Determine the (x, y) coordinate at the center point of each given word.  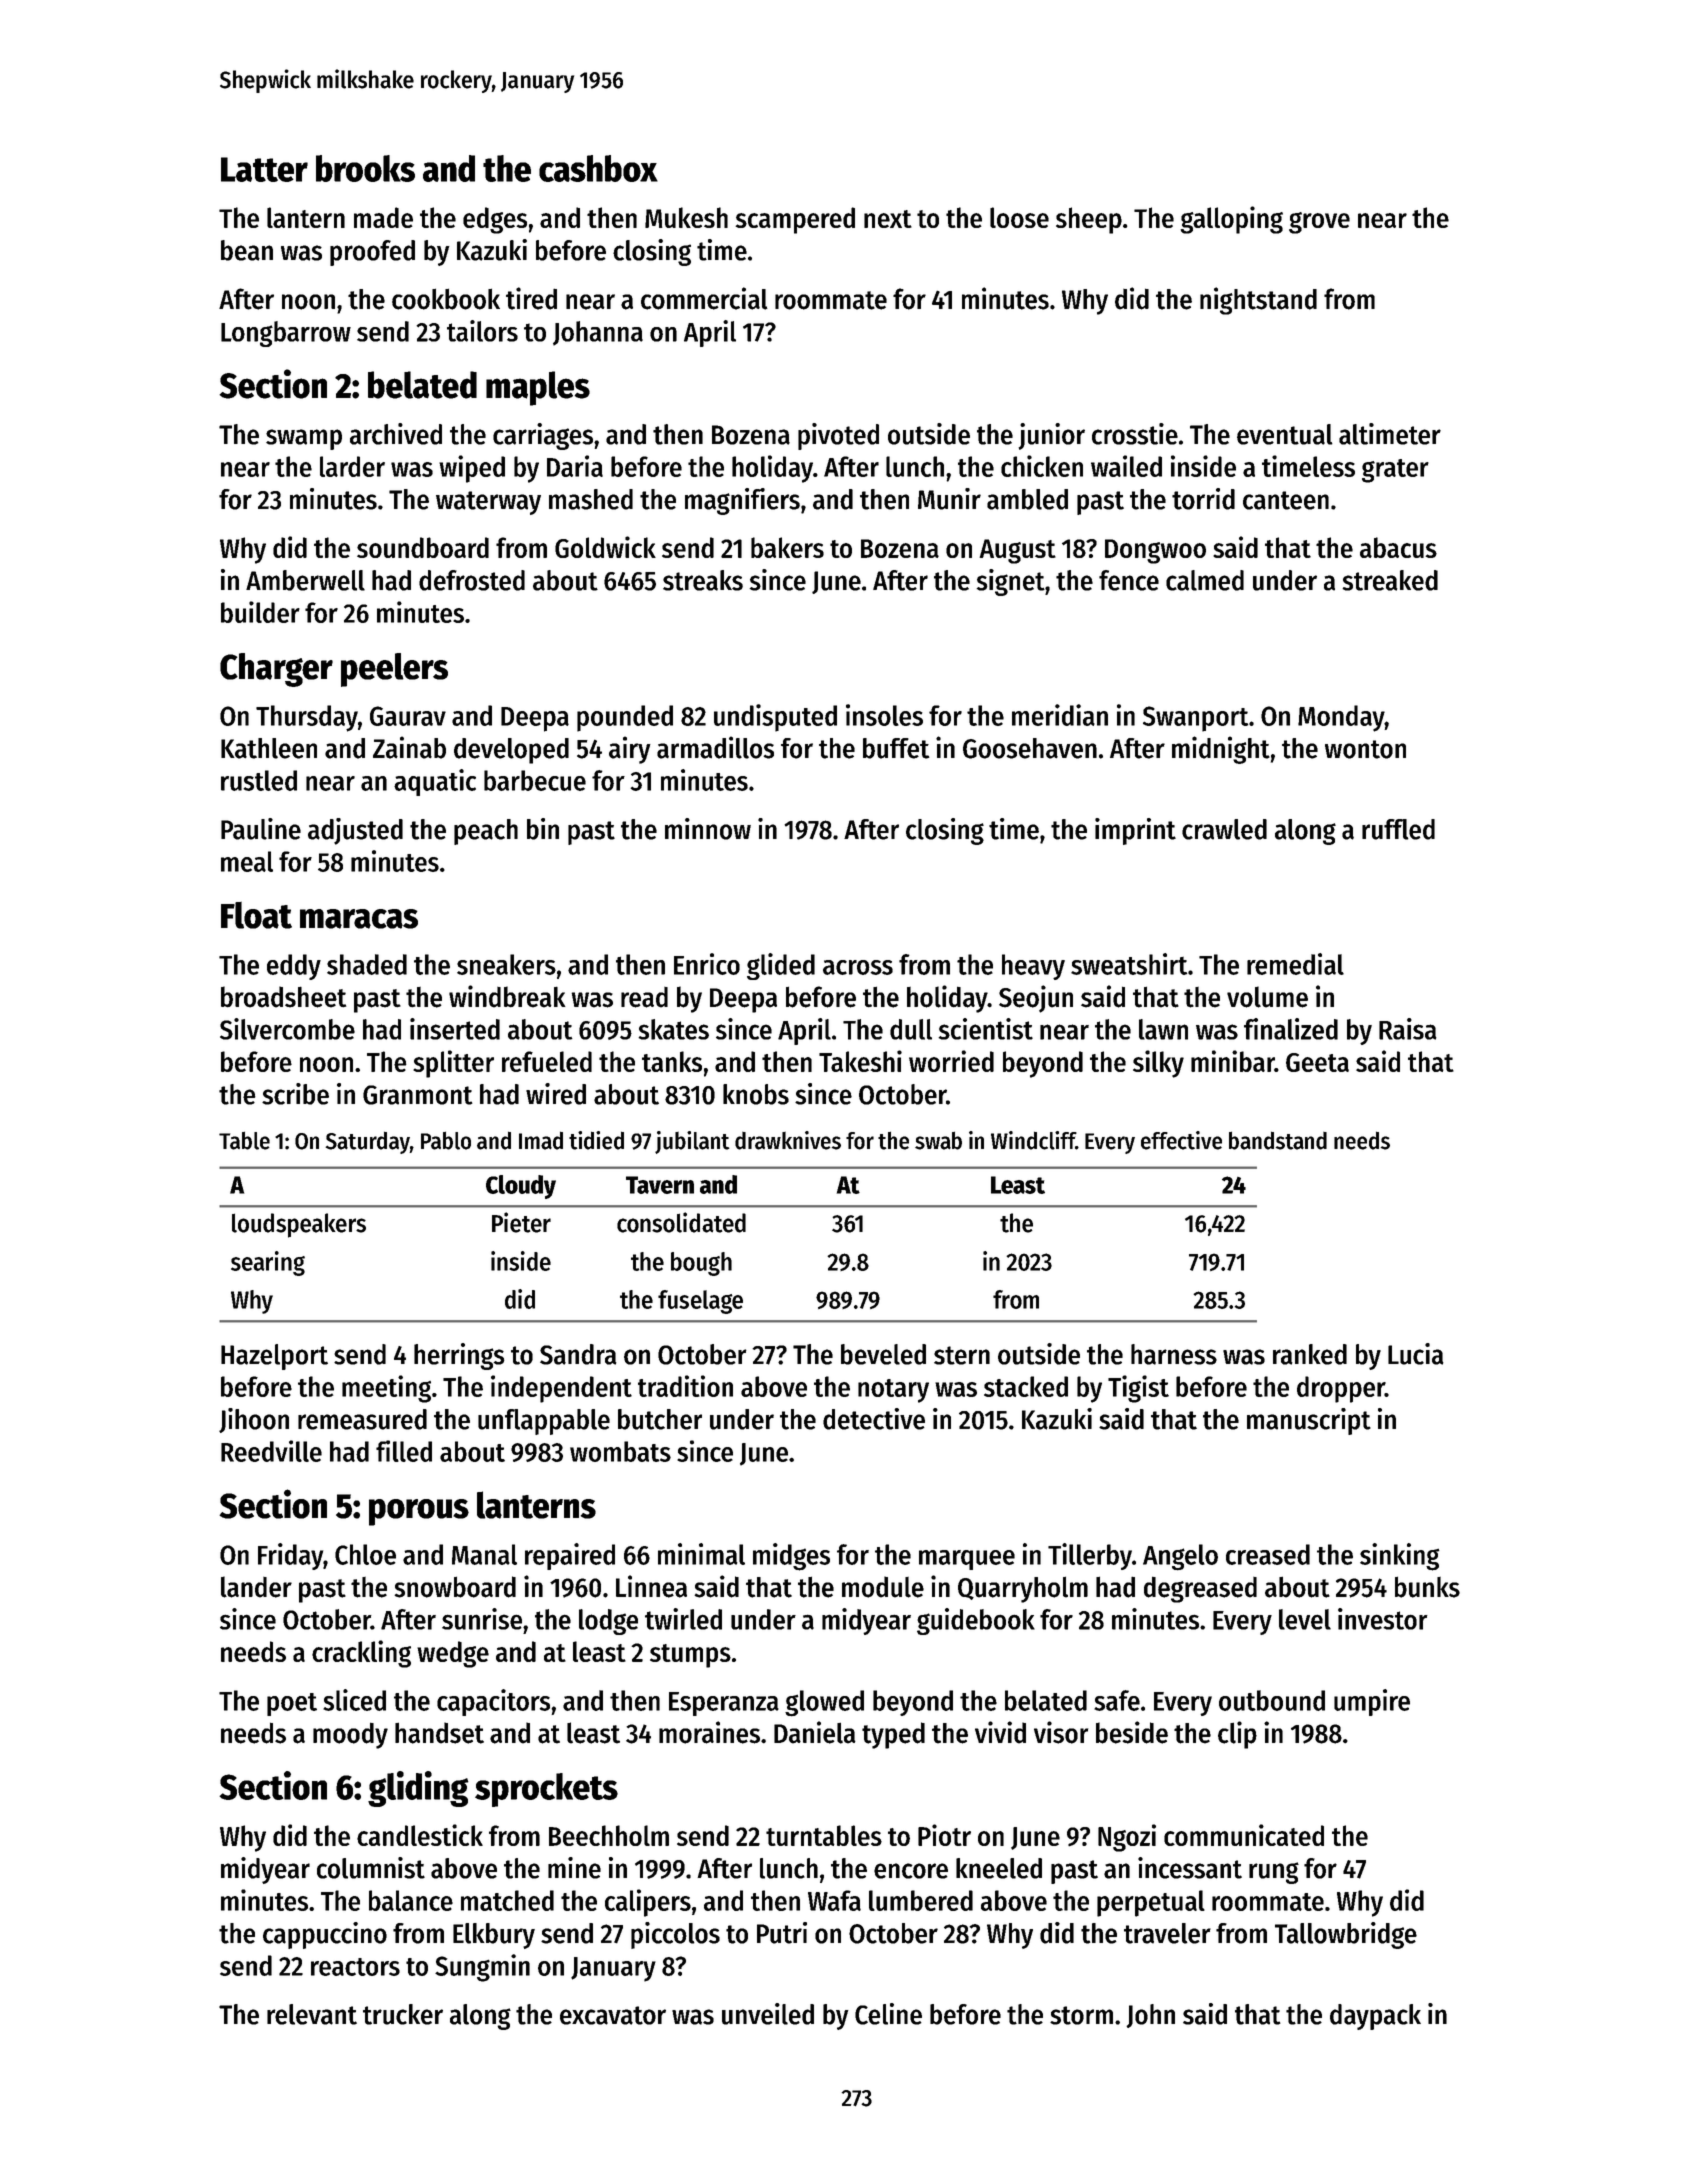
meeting (386, 1389)
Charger (276, 670)
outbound (1272, 1700)
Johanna (598, 333)
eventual (1285, 434)
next (888, 219)
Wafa (834, 1900)
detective (874, 1419)
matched (507, 1900)
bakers (787, 547)
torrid (1203, 499)
